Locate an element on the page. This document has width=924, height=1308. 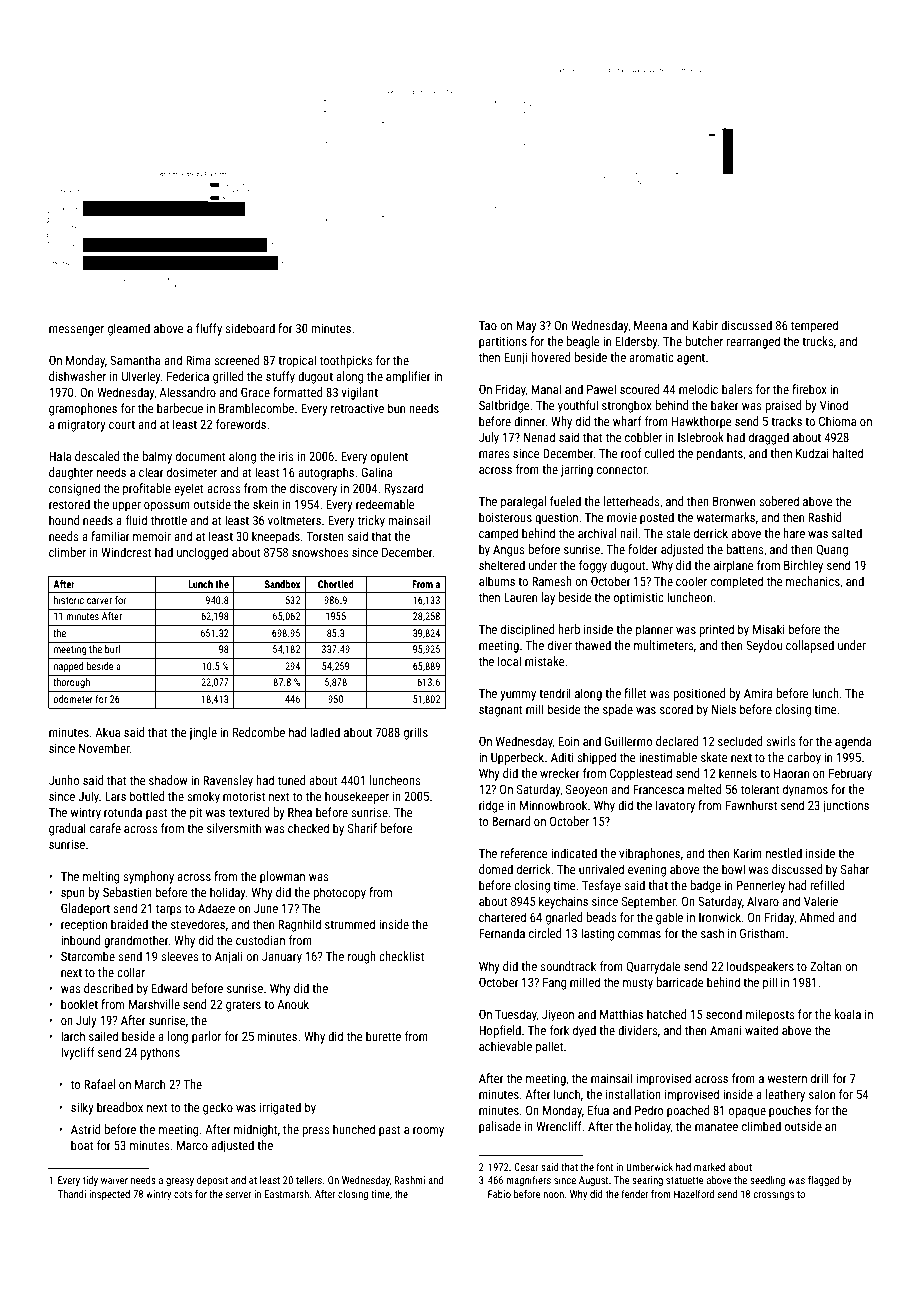
tempered is located at coordinates (814, 326).
